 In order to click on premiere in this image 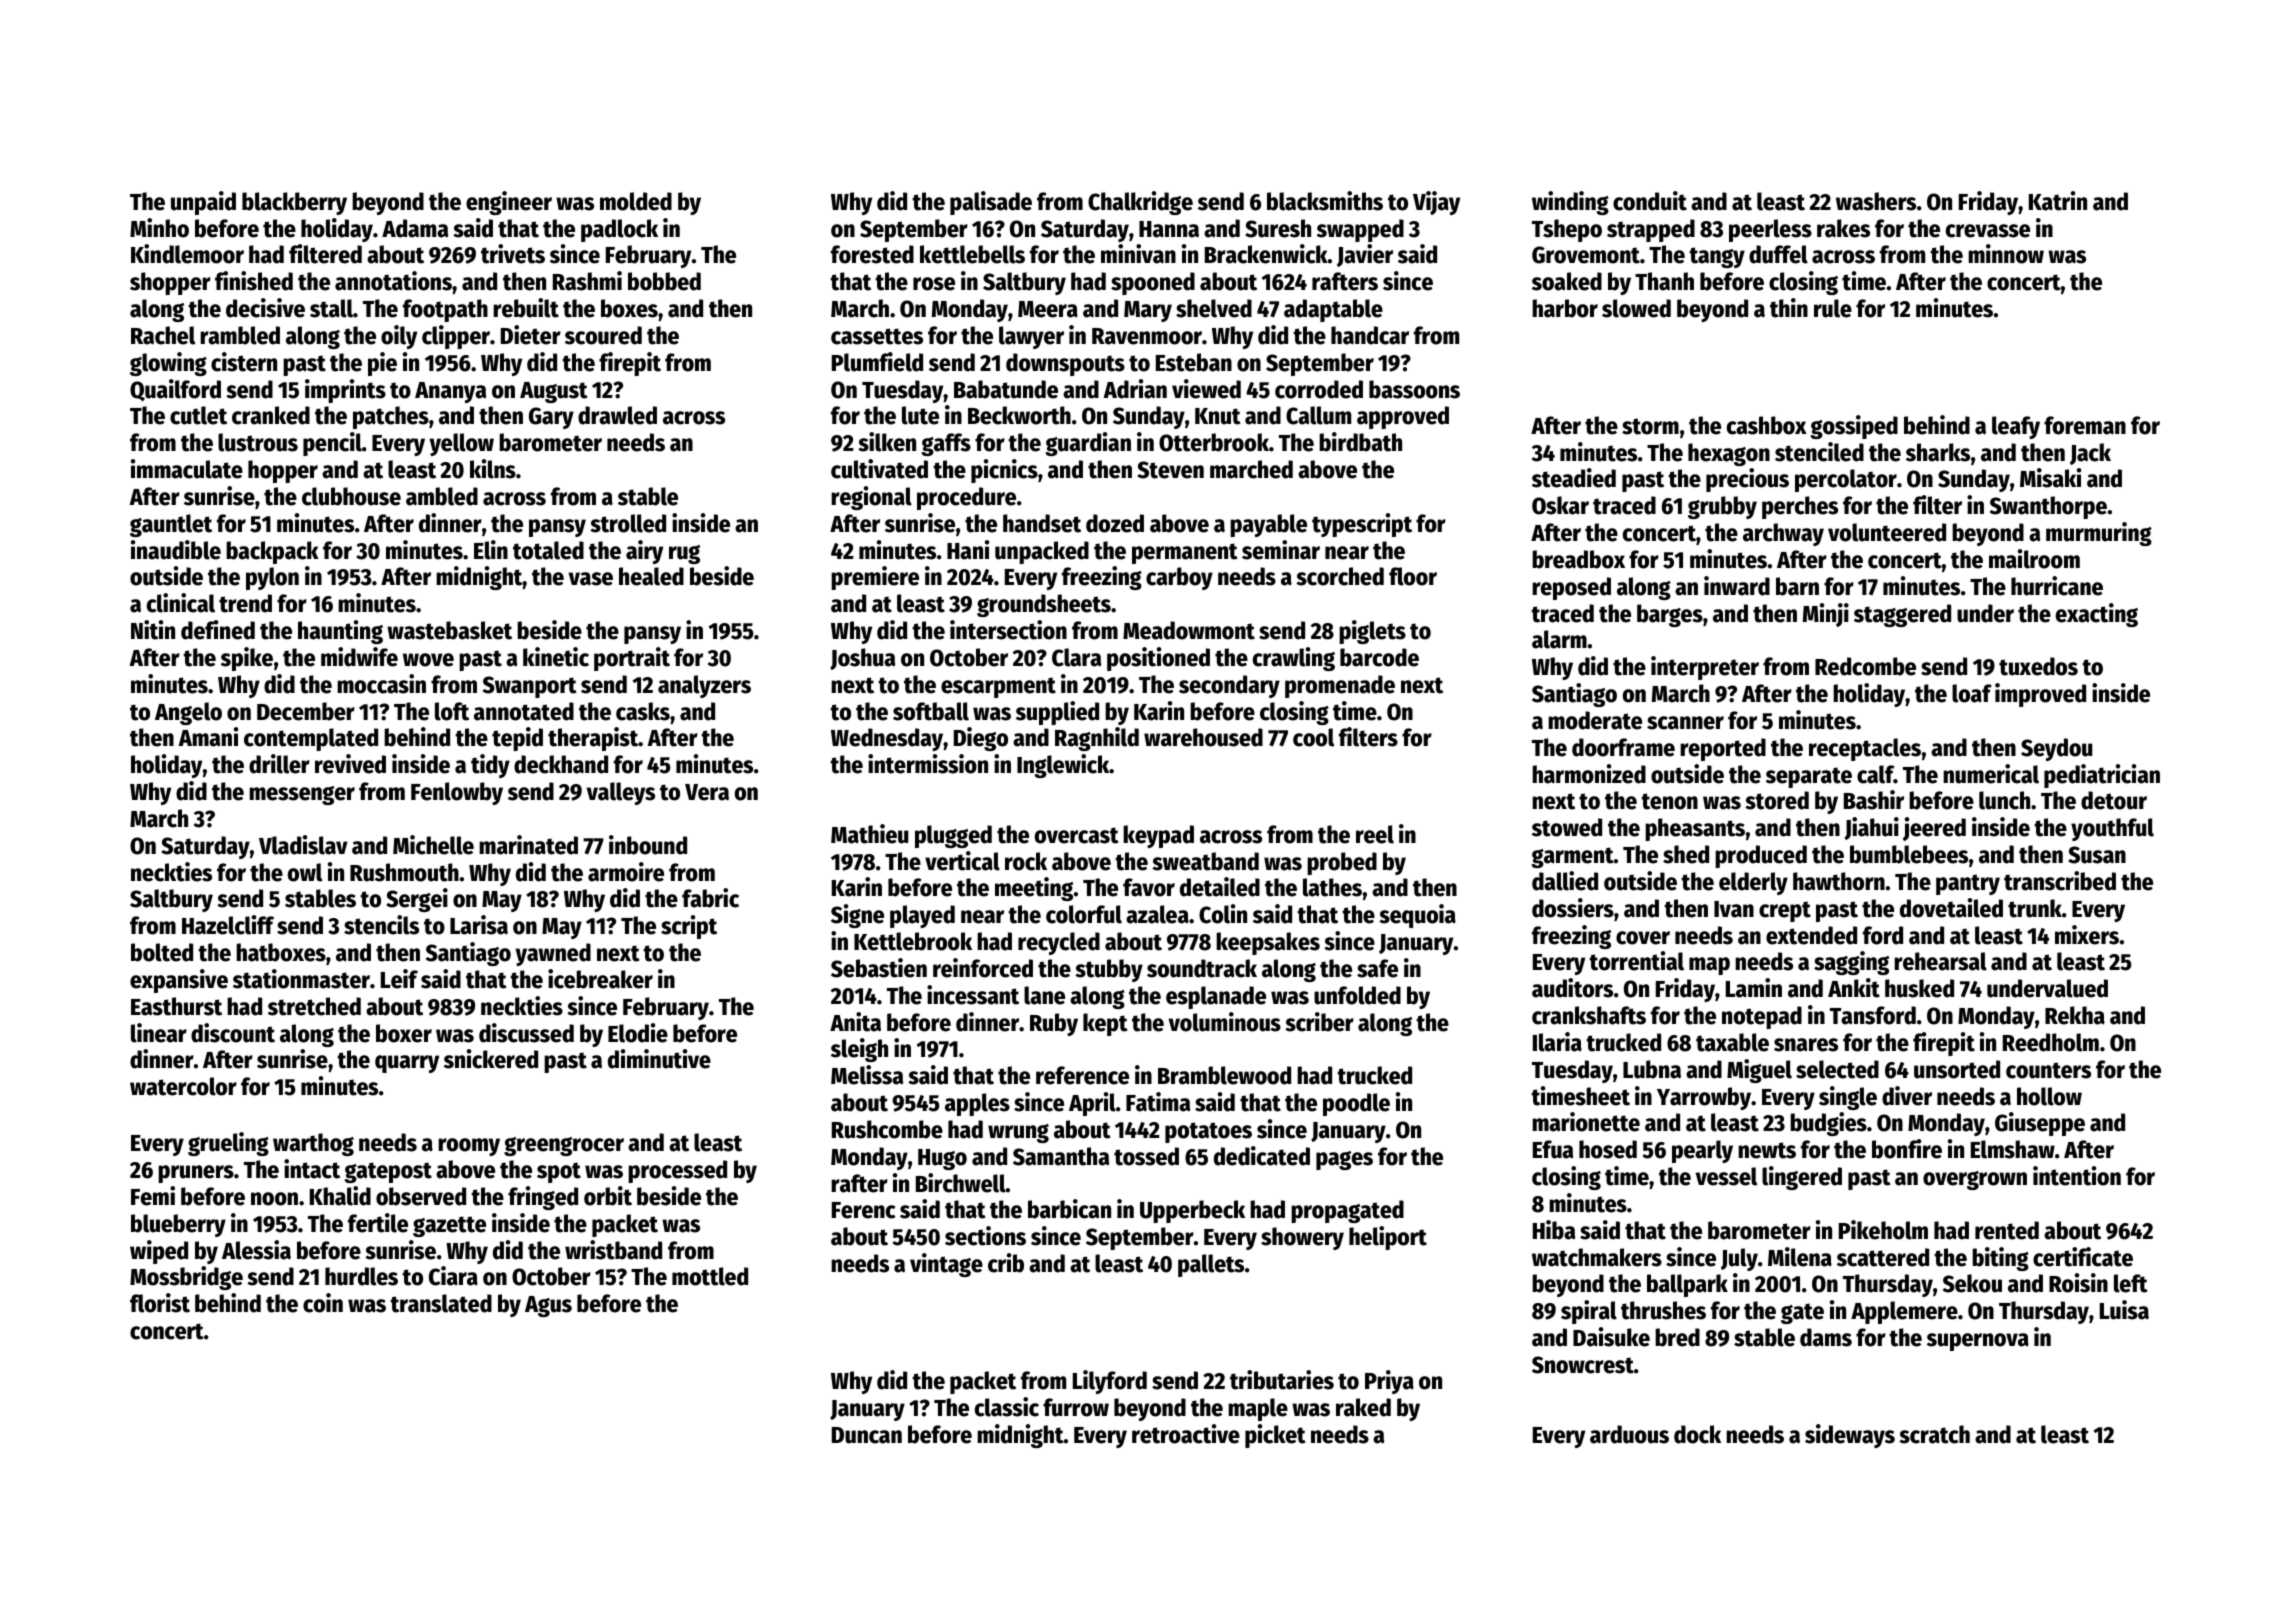, I will do `click(875, 578)`.
